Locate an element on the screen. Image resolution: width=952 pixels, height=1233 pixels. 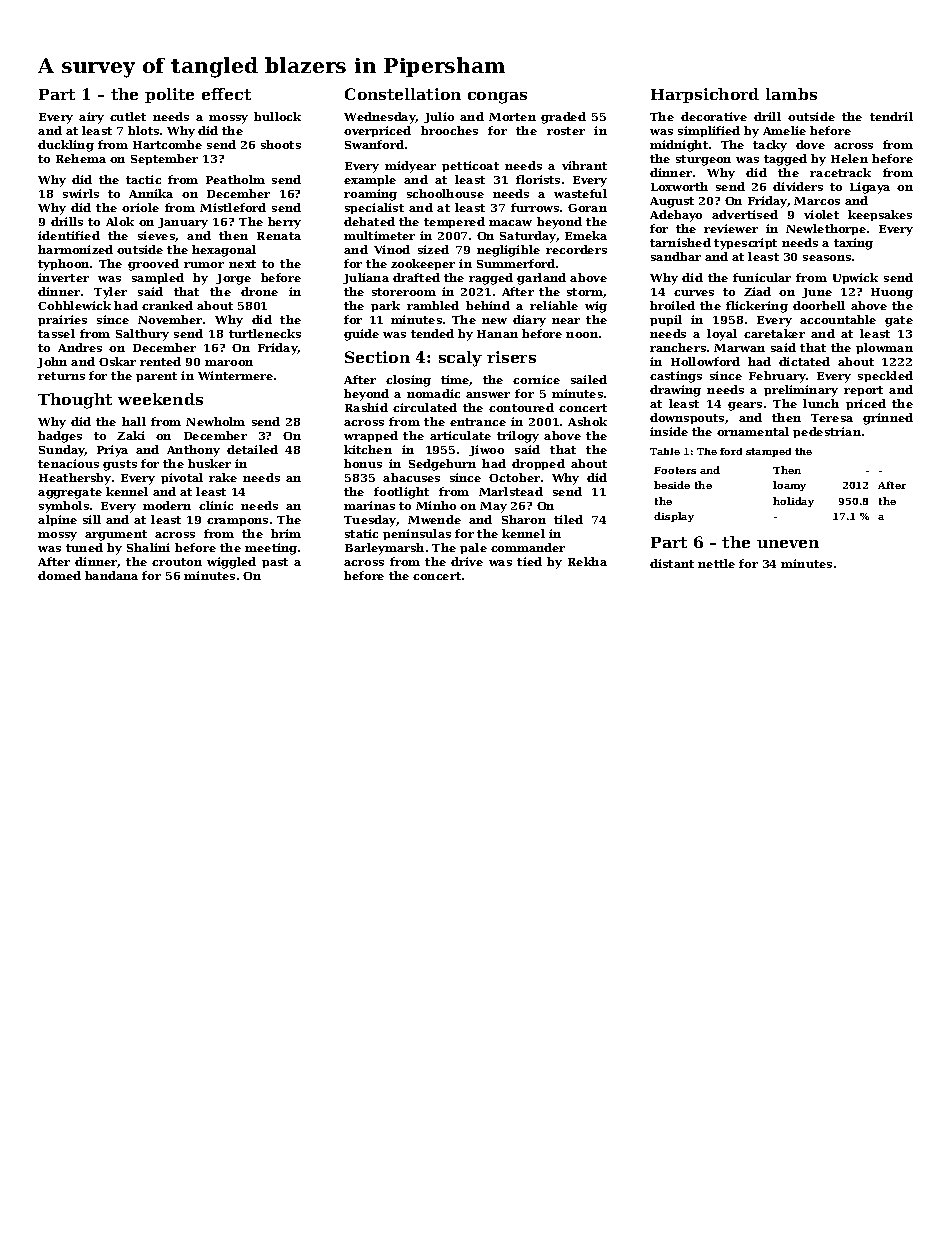
identified is located at coordinates (69, 235).
